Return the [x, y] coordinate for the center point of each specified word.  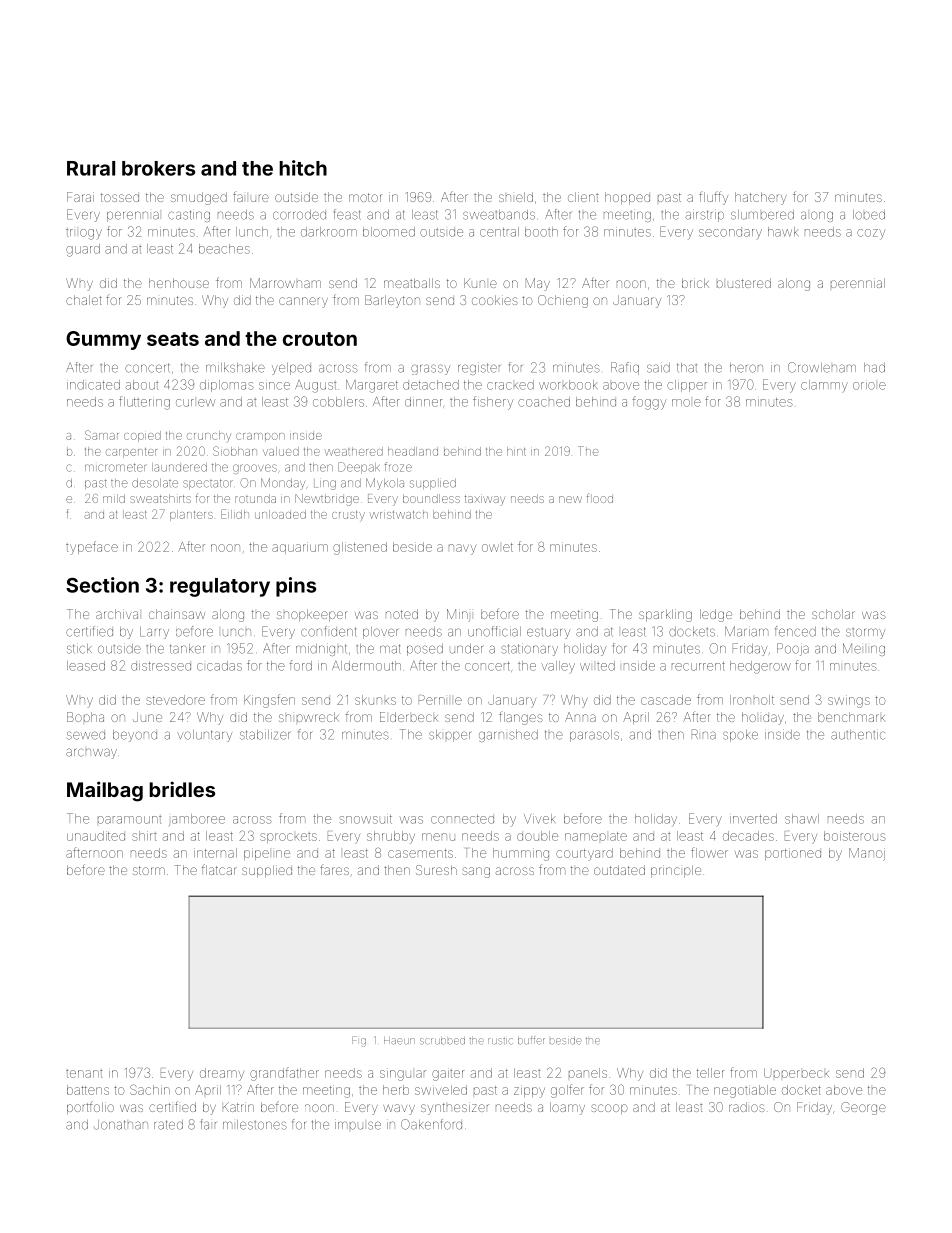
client [583, 197]
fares [334, 870]
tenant [84, 1074]
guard [83, 250]
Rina [704, 734]
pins [296, 587]
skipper [450, 736]
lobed [869, 215]
